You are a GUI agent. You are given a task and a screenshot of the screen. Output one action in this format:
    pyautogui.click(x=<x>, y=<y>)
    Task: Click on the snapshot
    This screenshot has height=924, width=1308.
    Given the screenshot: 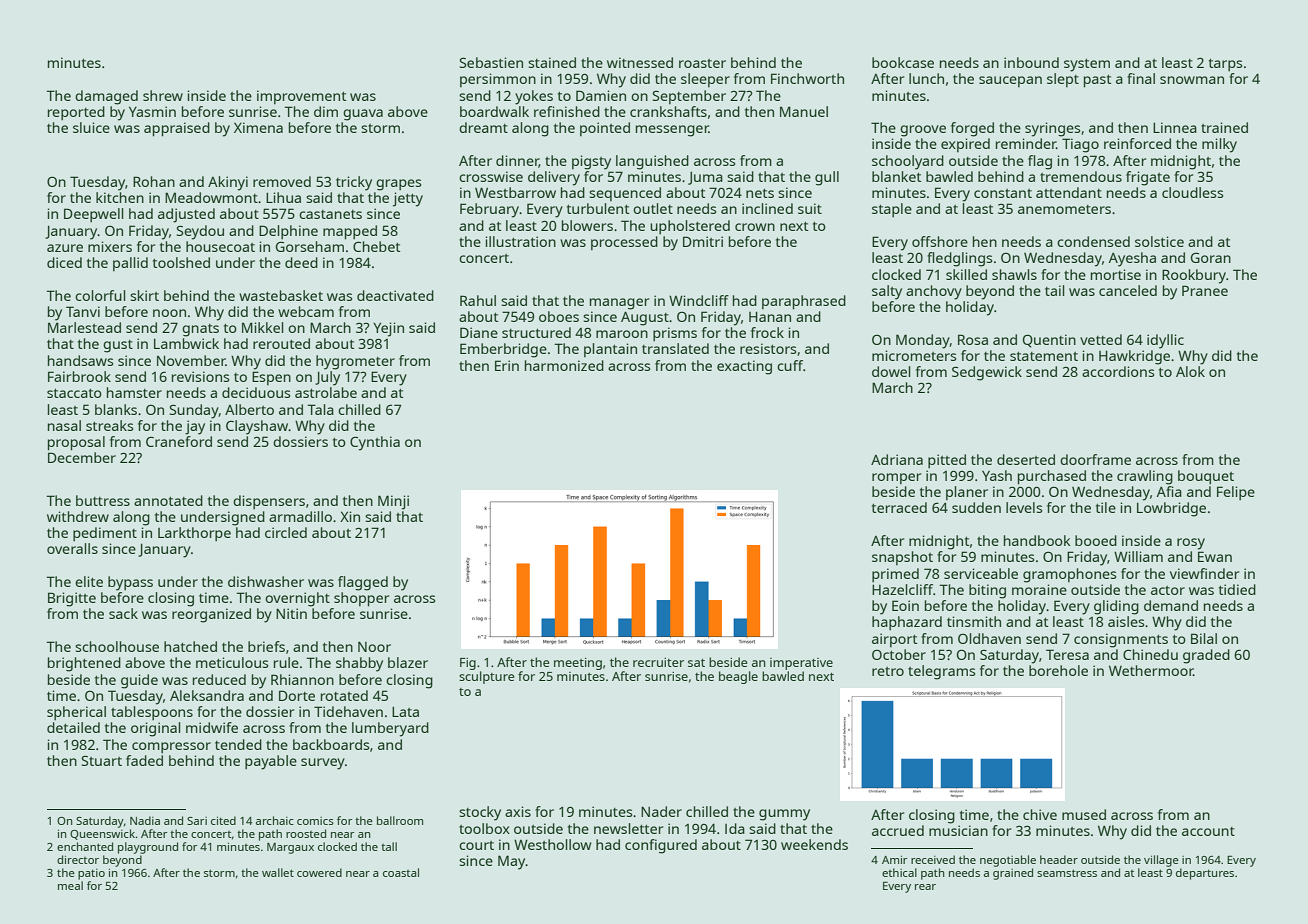 What is the action you would take?
    pyautogui.click(x=902, y=558)
